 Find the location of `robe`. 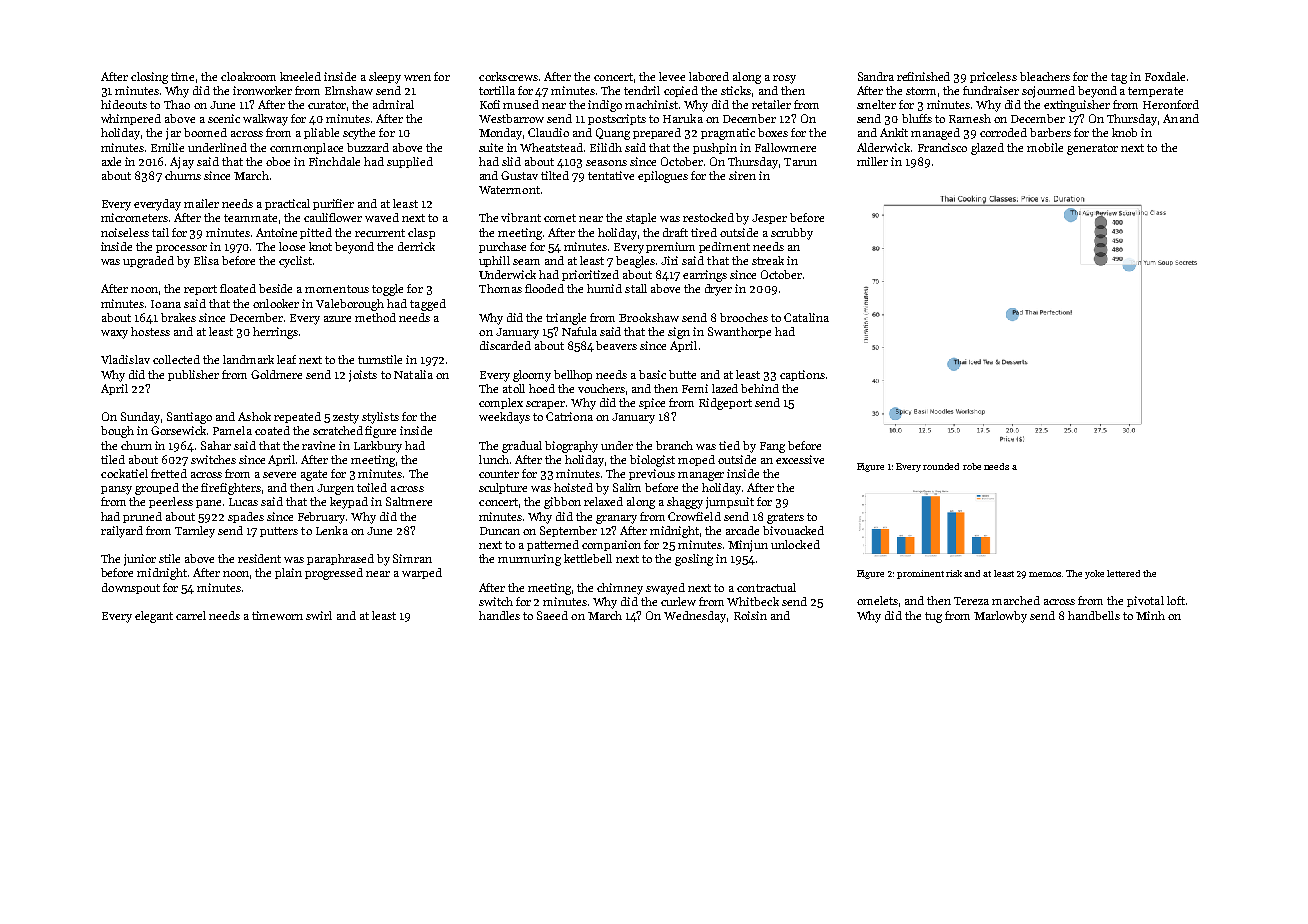

robe is located at coordinates (972, 466).
